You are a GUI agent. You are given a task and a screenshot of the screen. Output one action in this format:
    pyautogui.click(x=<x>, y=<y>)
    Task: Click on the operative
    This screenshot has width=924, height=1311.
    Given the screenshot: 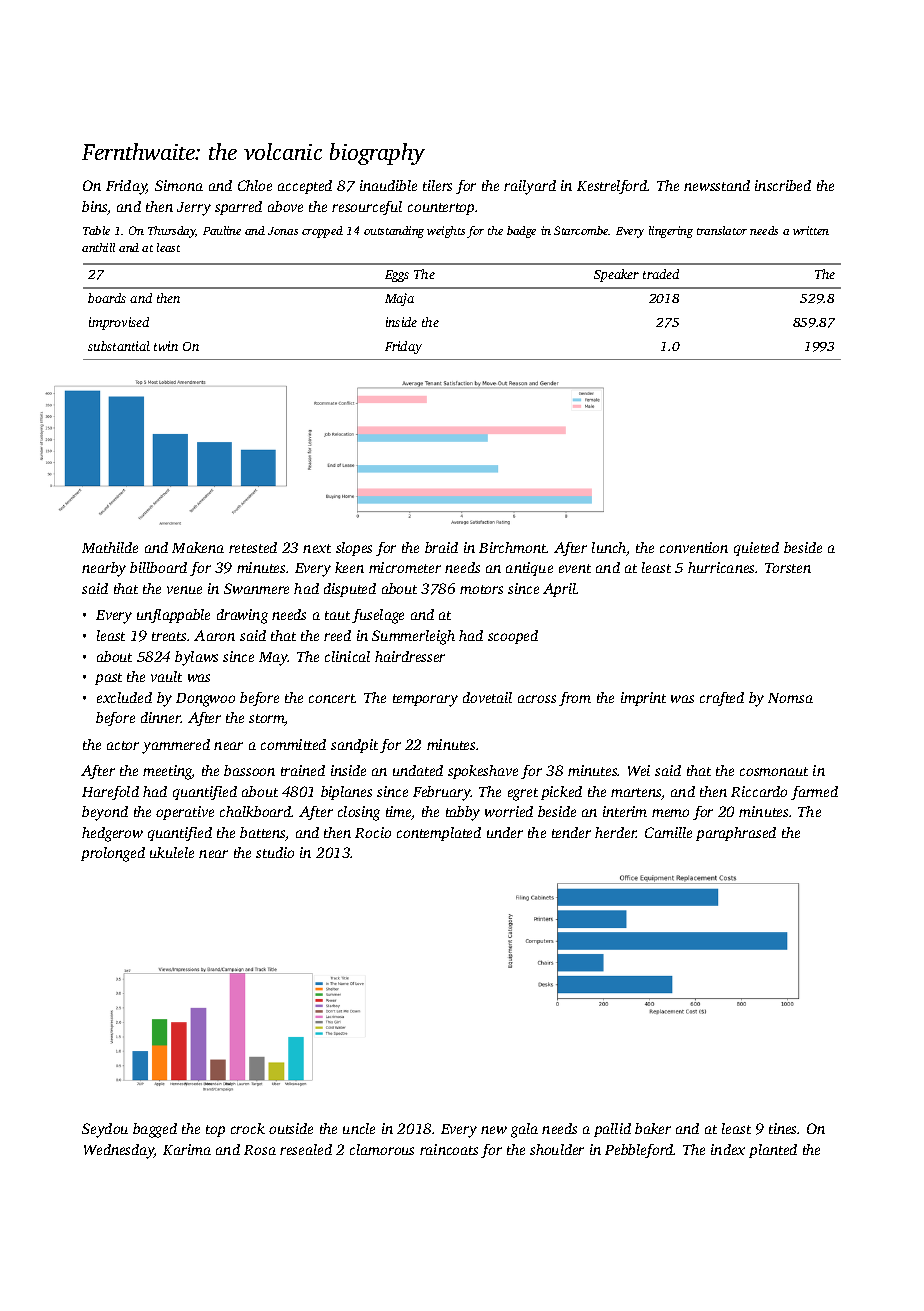 What is the action you would take?
    pyautogui.click(x=185, y=813)
